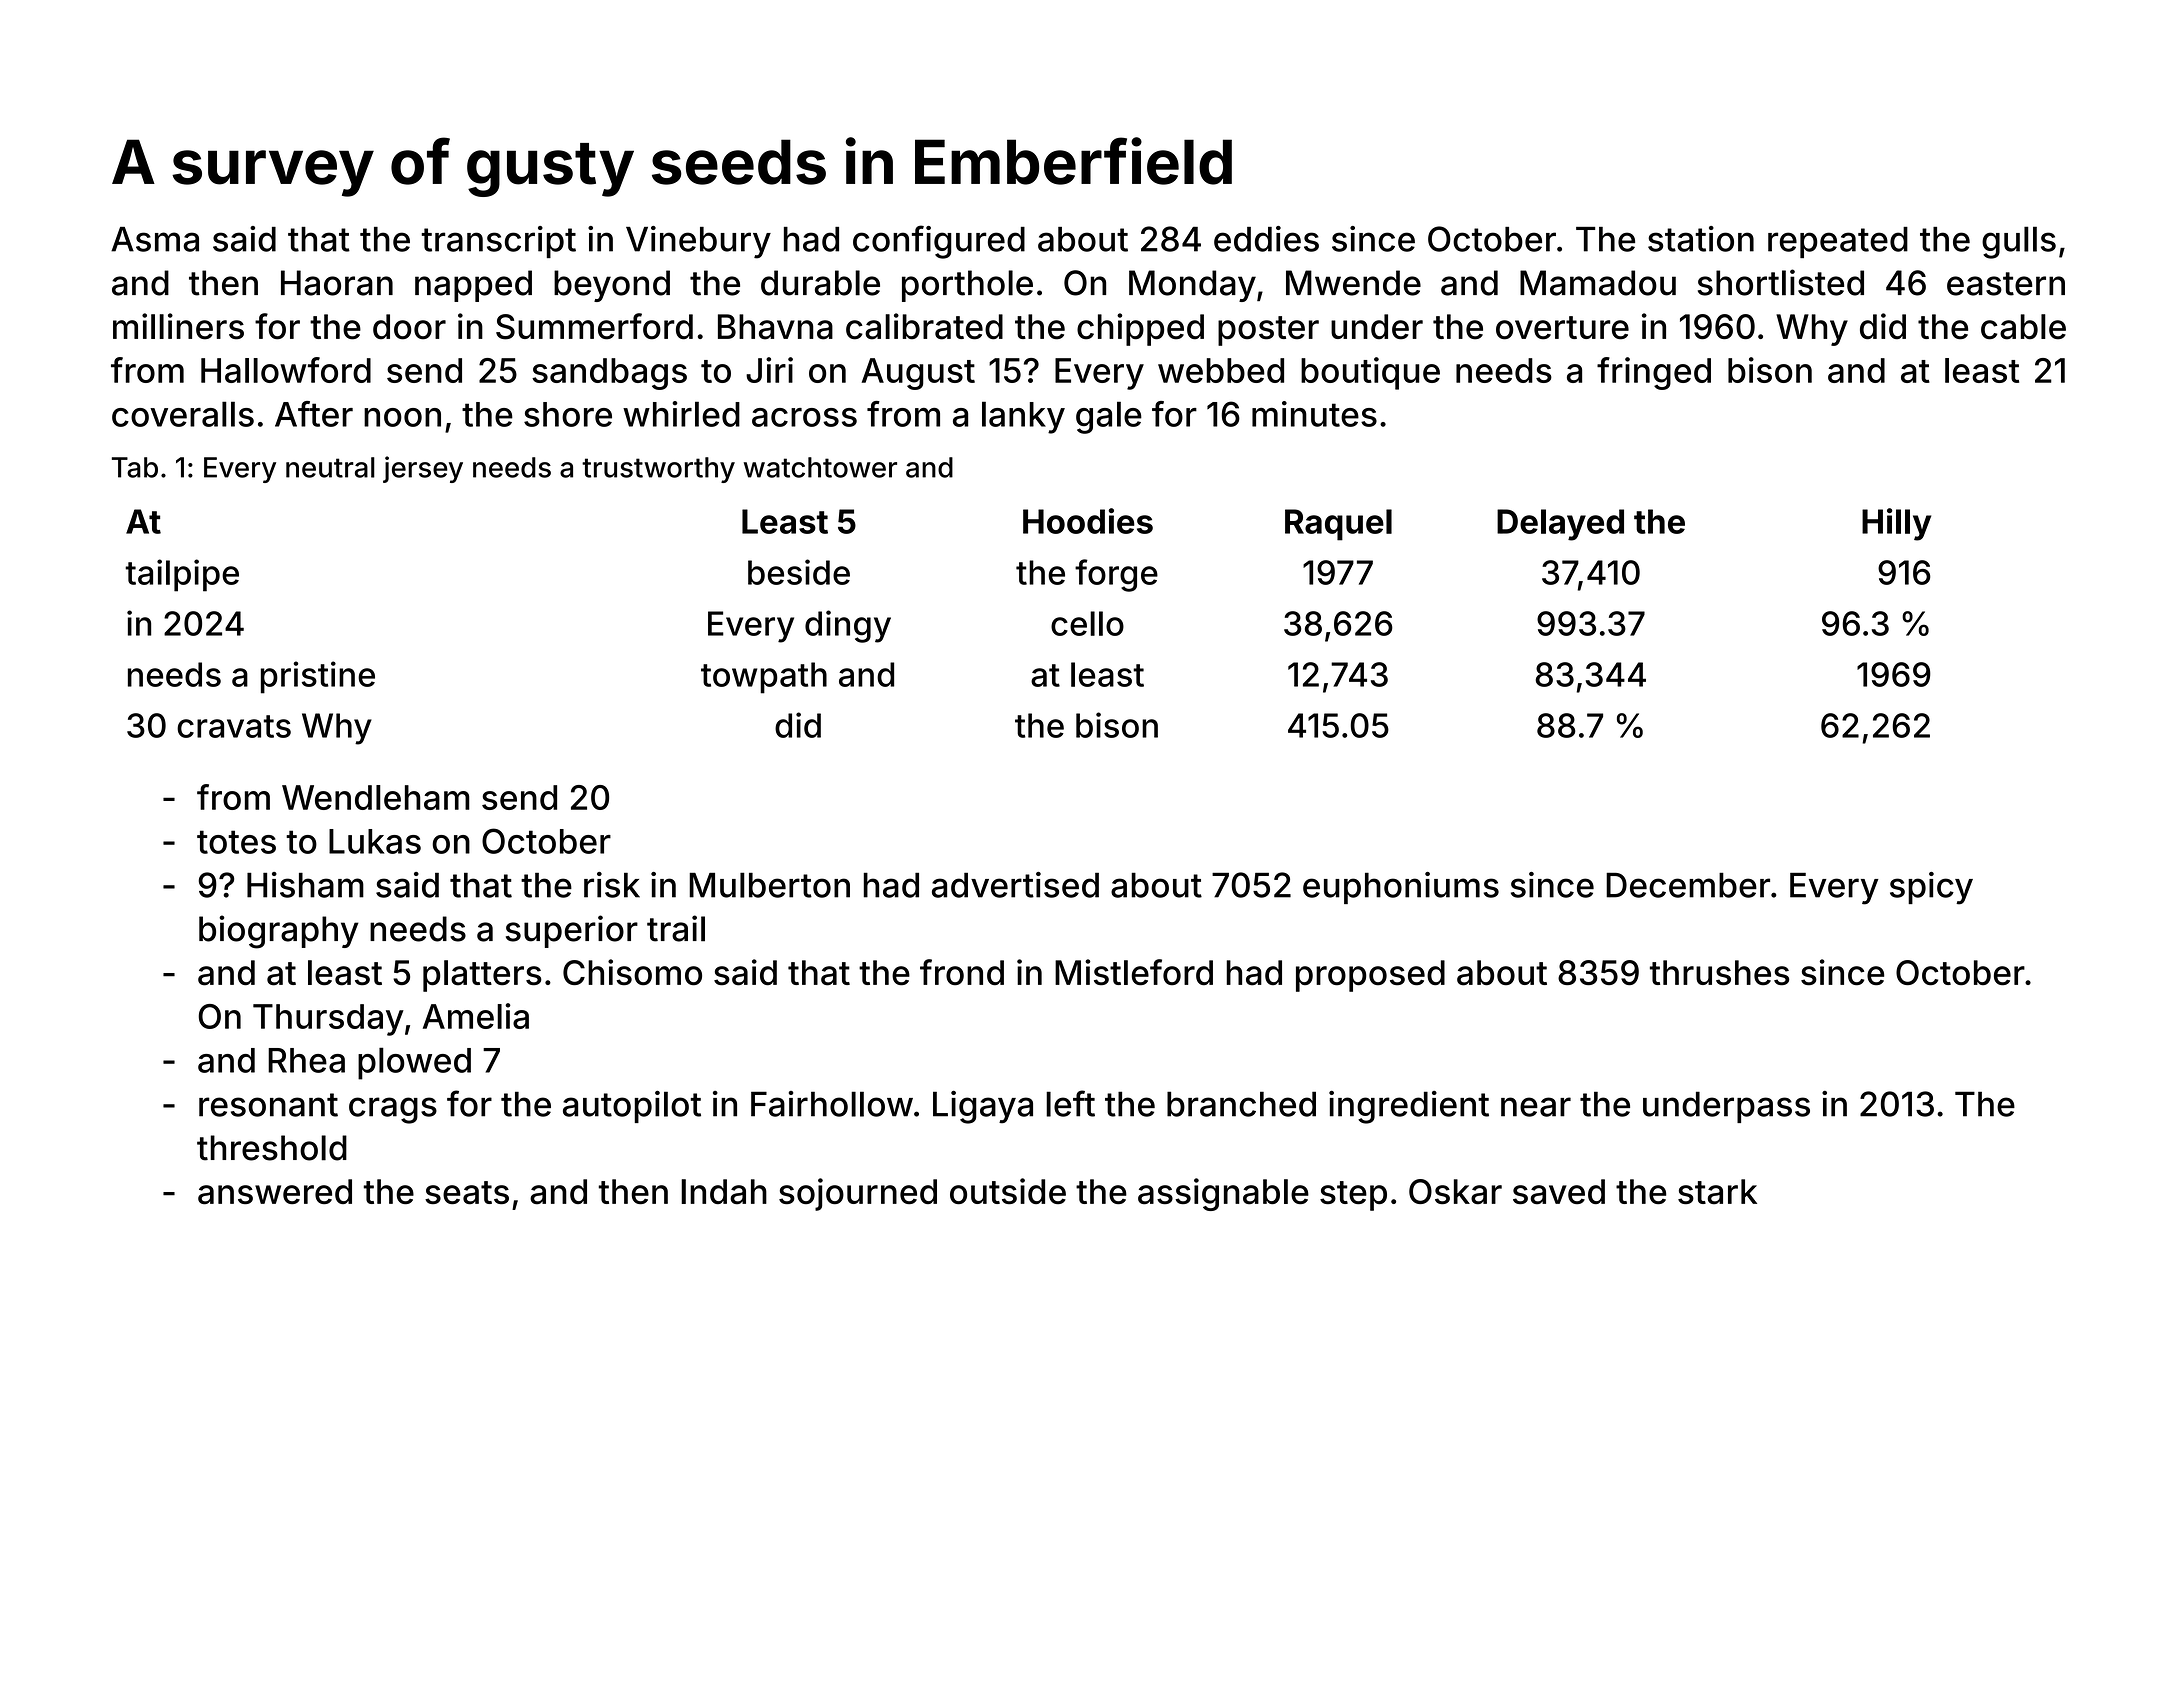 This screenshot has width=2178, height=1683. Describe the element at coordinates (467, 1193) in the screenshot. I see `seats` at that location.
